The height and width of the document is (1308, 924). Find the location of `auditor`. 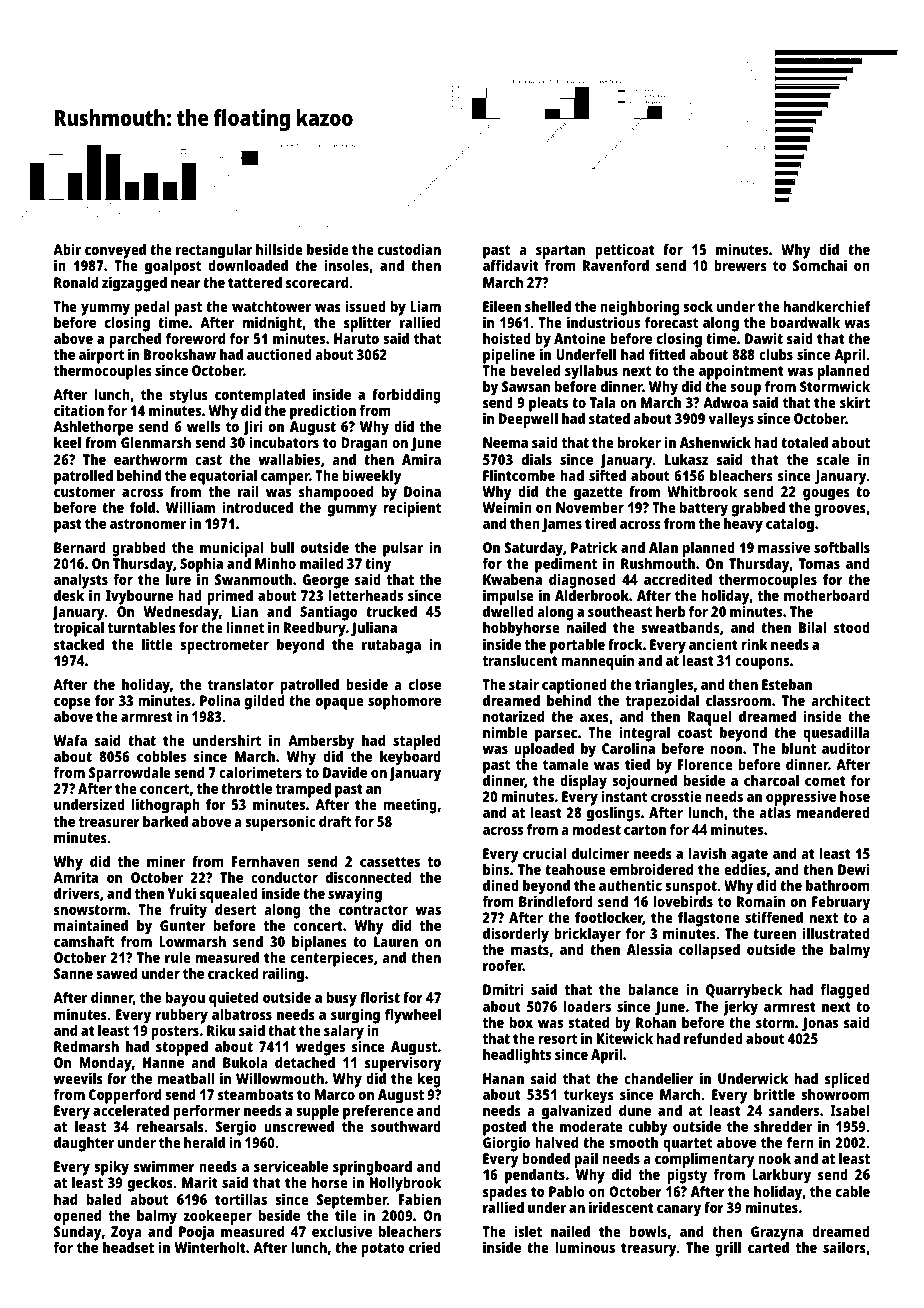

auditor is located at coordinates (846, 748).
